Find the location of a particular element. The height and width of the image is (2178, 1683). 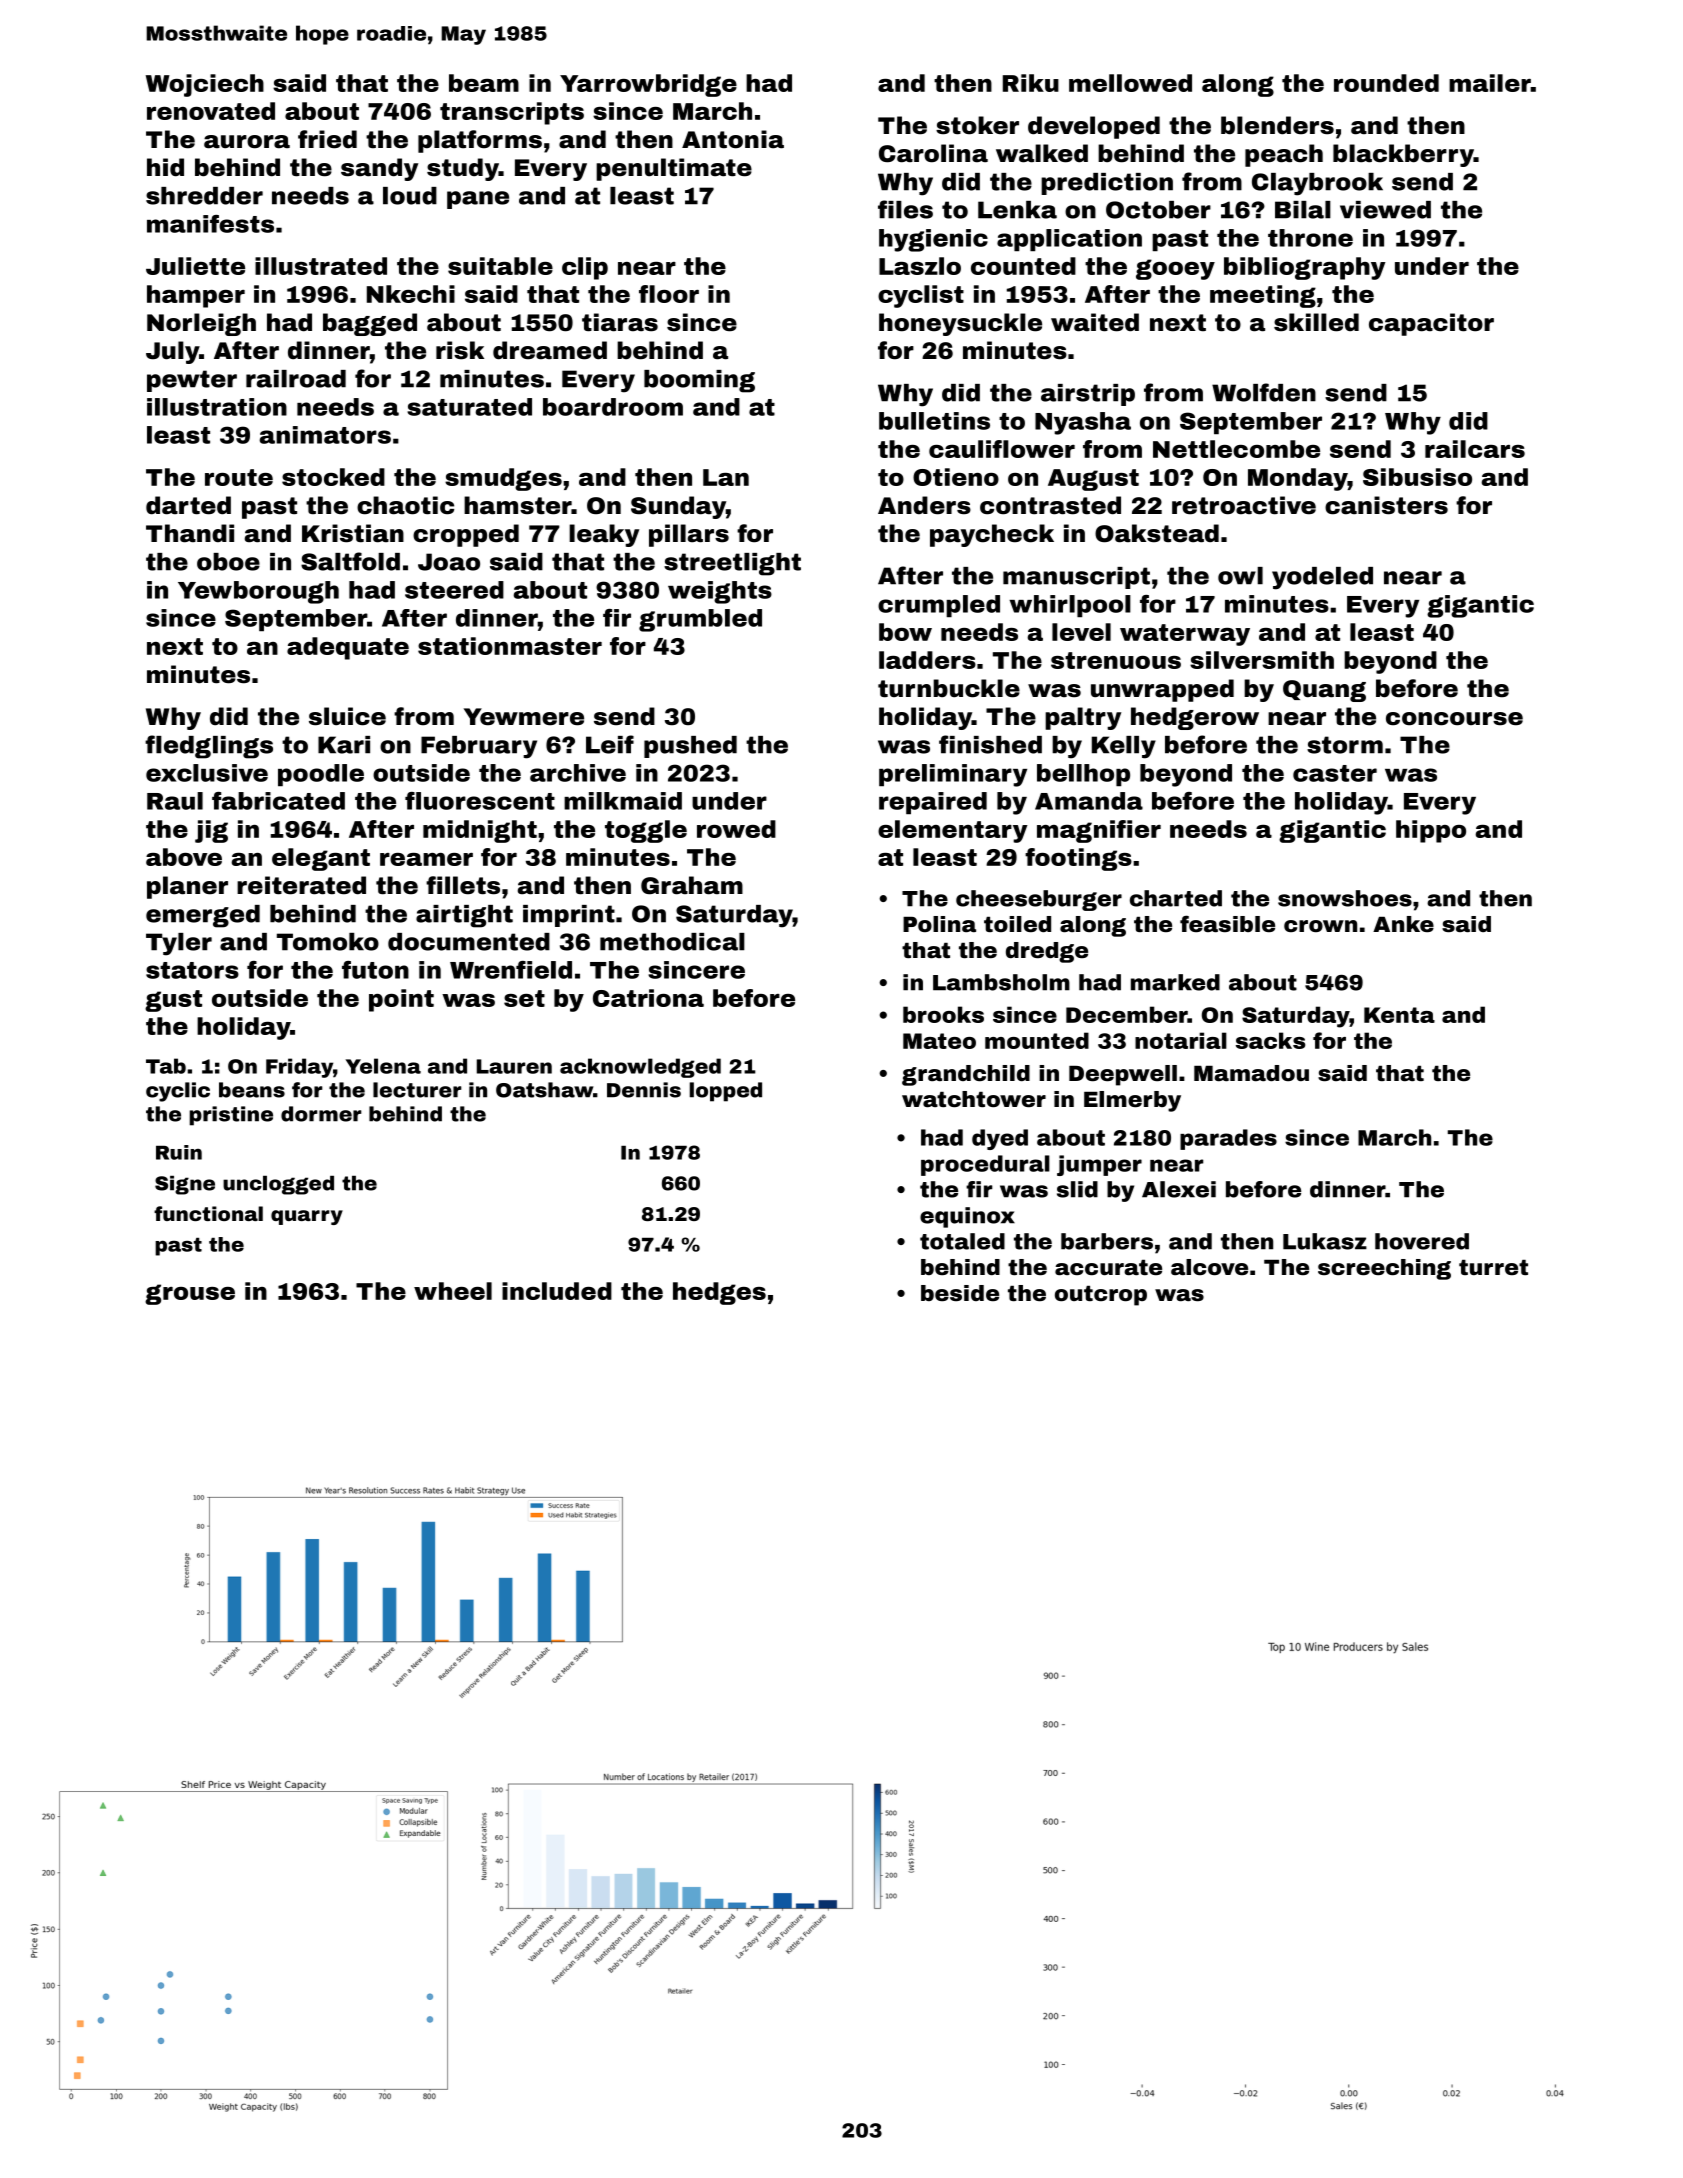

screeching is located at coordinates (1384, 1269).
